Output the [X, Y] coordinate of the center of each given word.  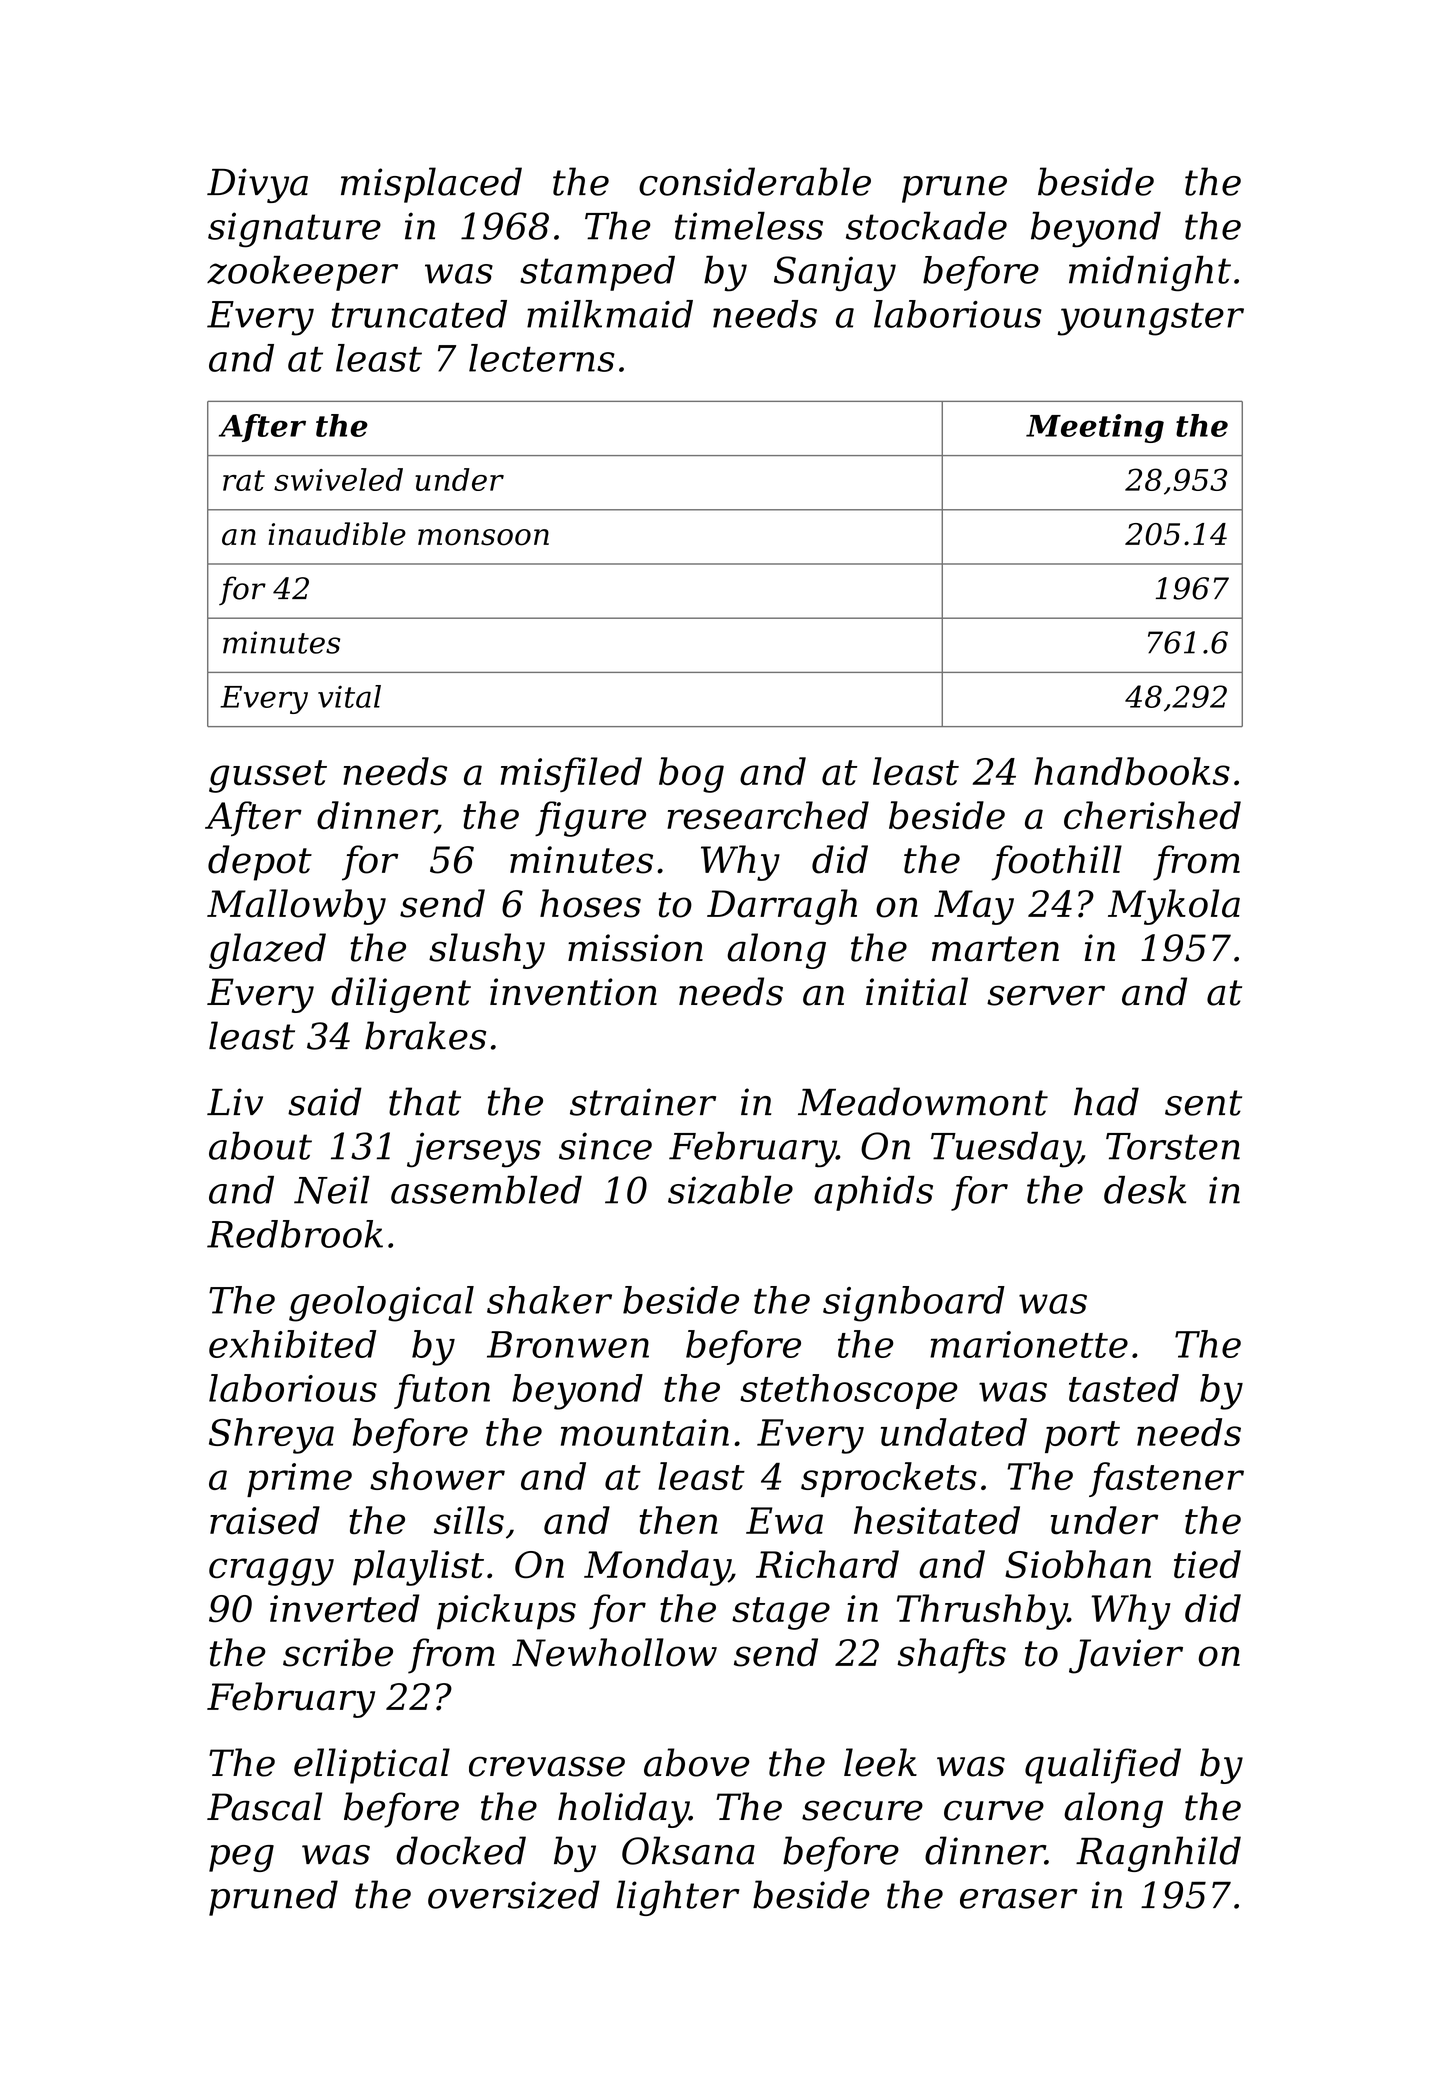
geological [381, 1304]
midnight [1150, 274]
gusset [268, 776]
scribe [338, 1652]
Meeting [1095, 428]
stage [781, 1613]
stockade [926, 226]
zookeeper [302, 273]
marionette [1029, 1344]
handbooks [1132, 771]
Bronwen [568, 1344]
